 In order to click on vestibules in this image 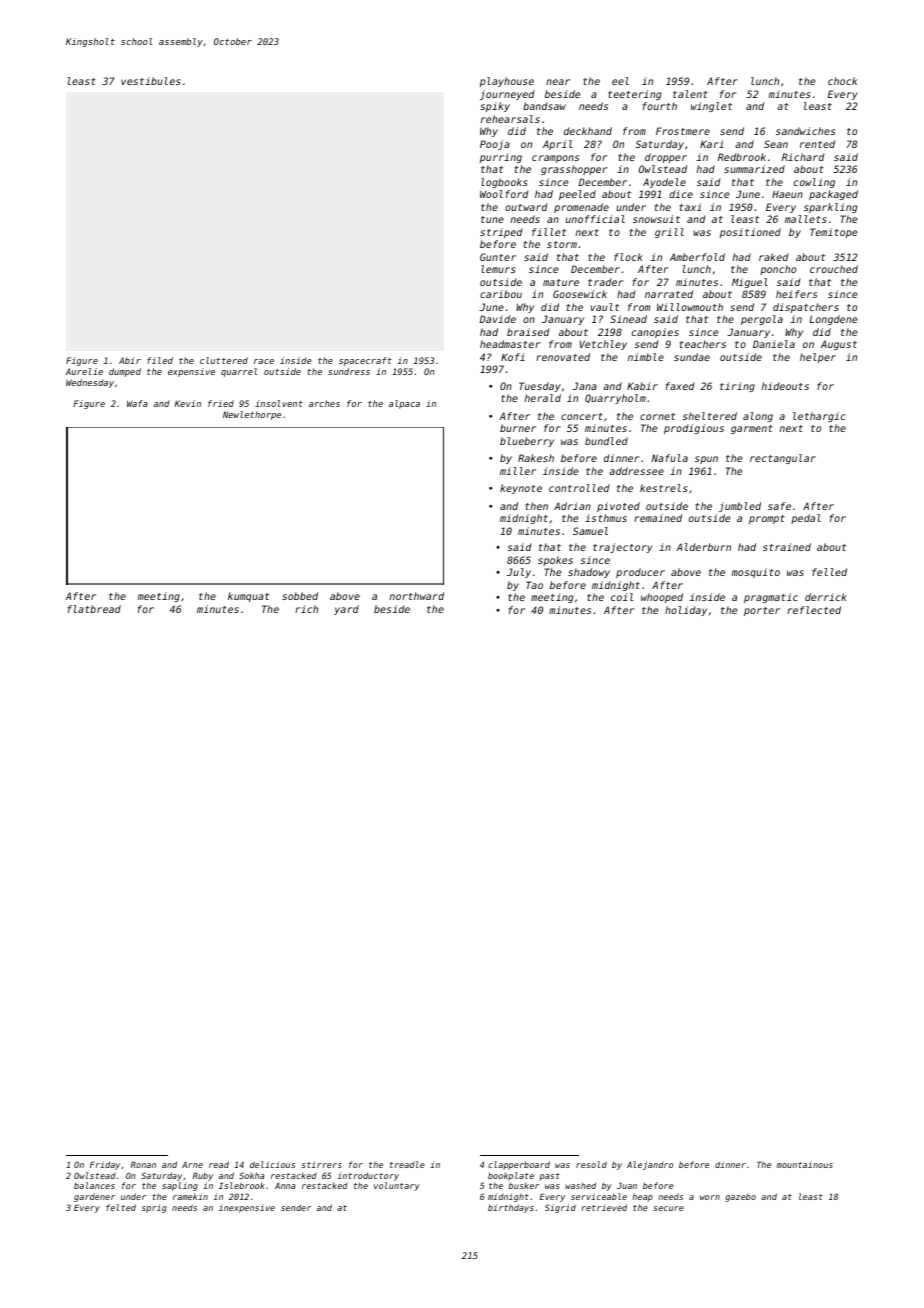, I will do `click(150, 81)`.
